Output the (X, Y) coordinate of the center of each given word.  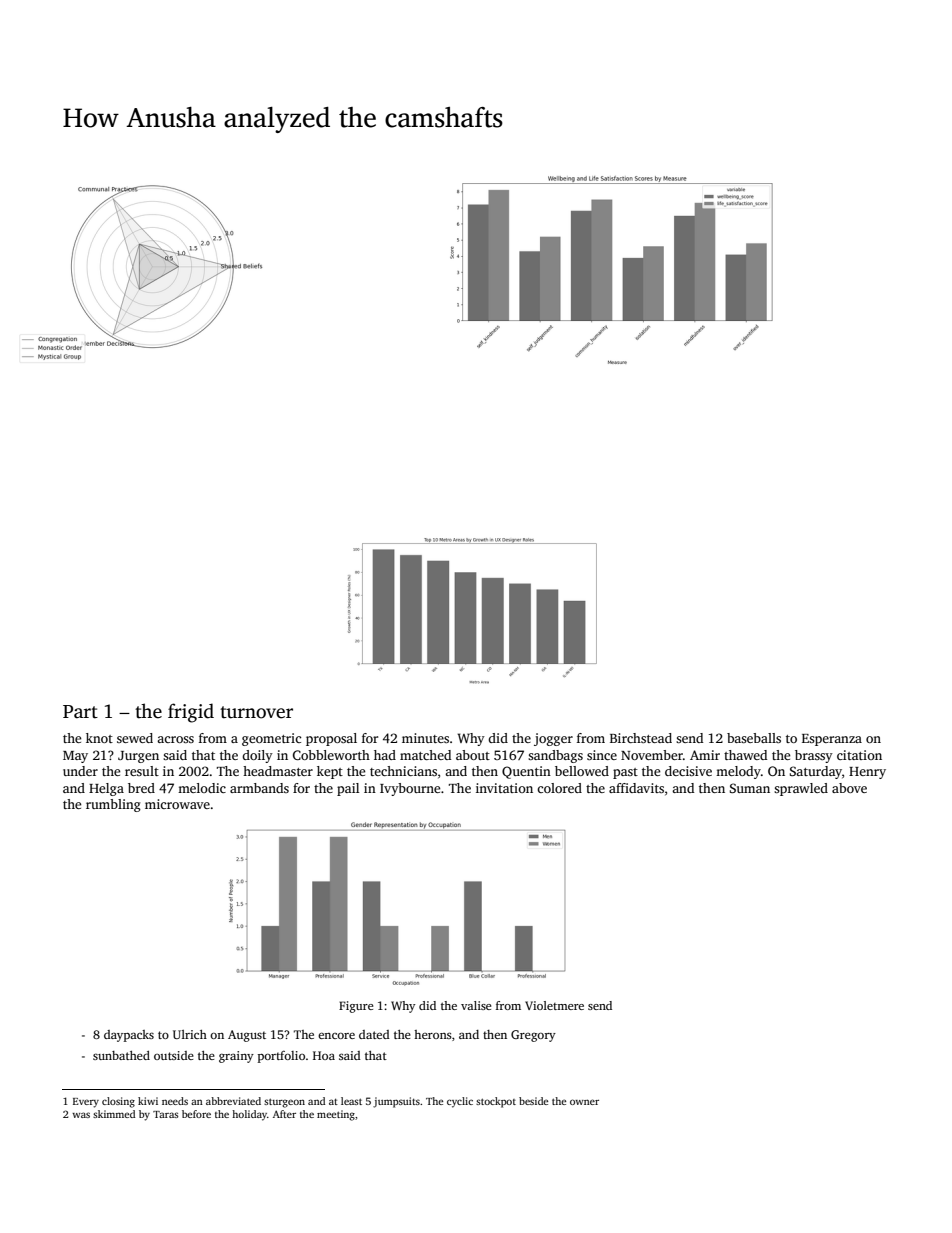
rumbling (113, 805)
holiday (249, 1115)
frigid (191, 713)
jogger (553, 739)
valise (476, 1005)
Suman (750, 788)
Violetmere (554, 1005)
